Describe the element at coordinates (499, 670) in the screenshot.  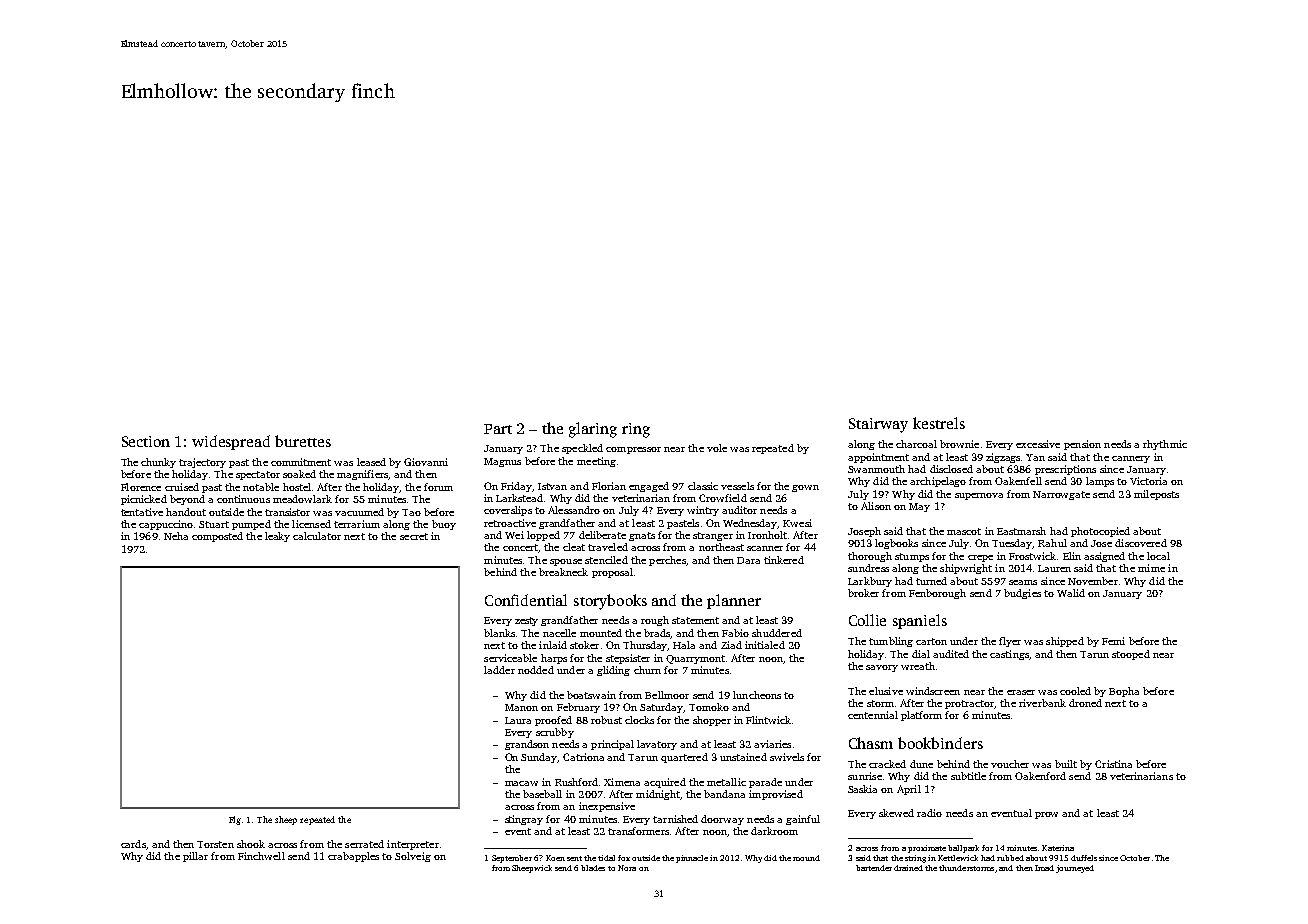
I see `ladder` at that location.
